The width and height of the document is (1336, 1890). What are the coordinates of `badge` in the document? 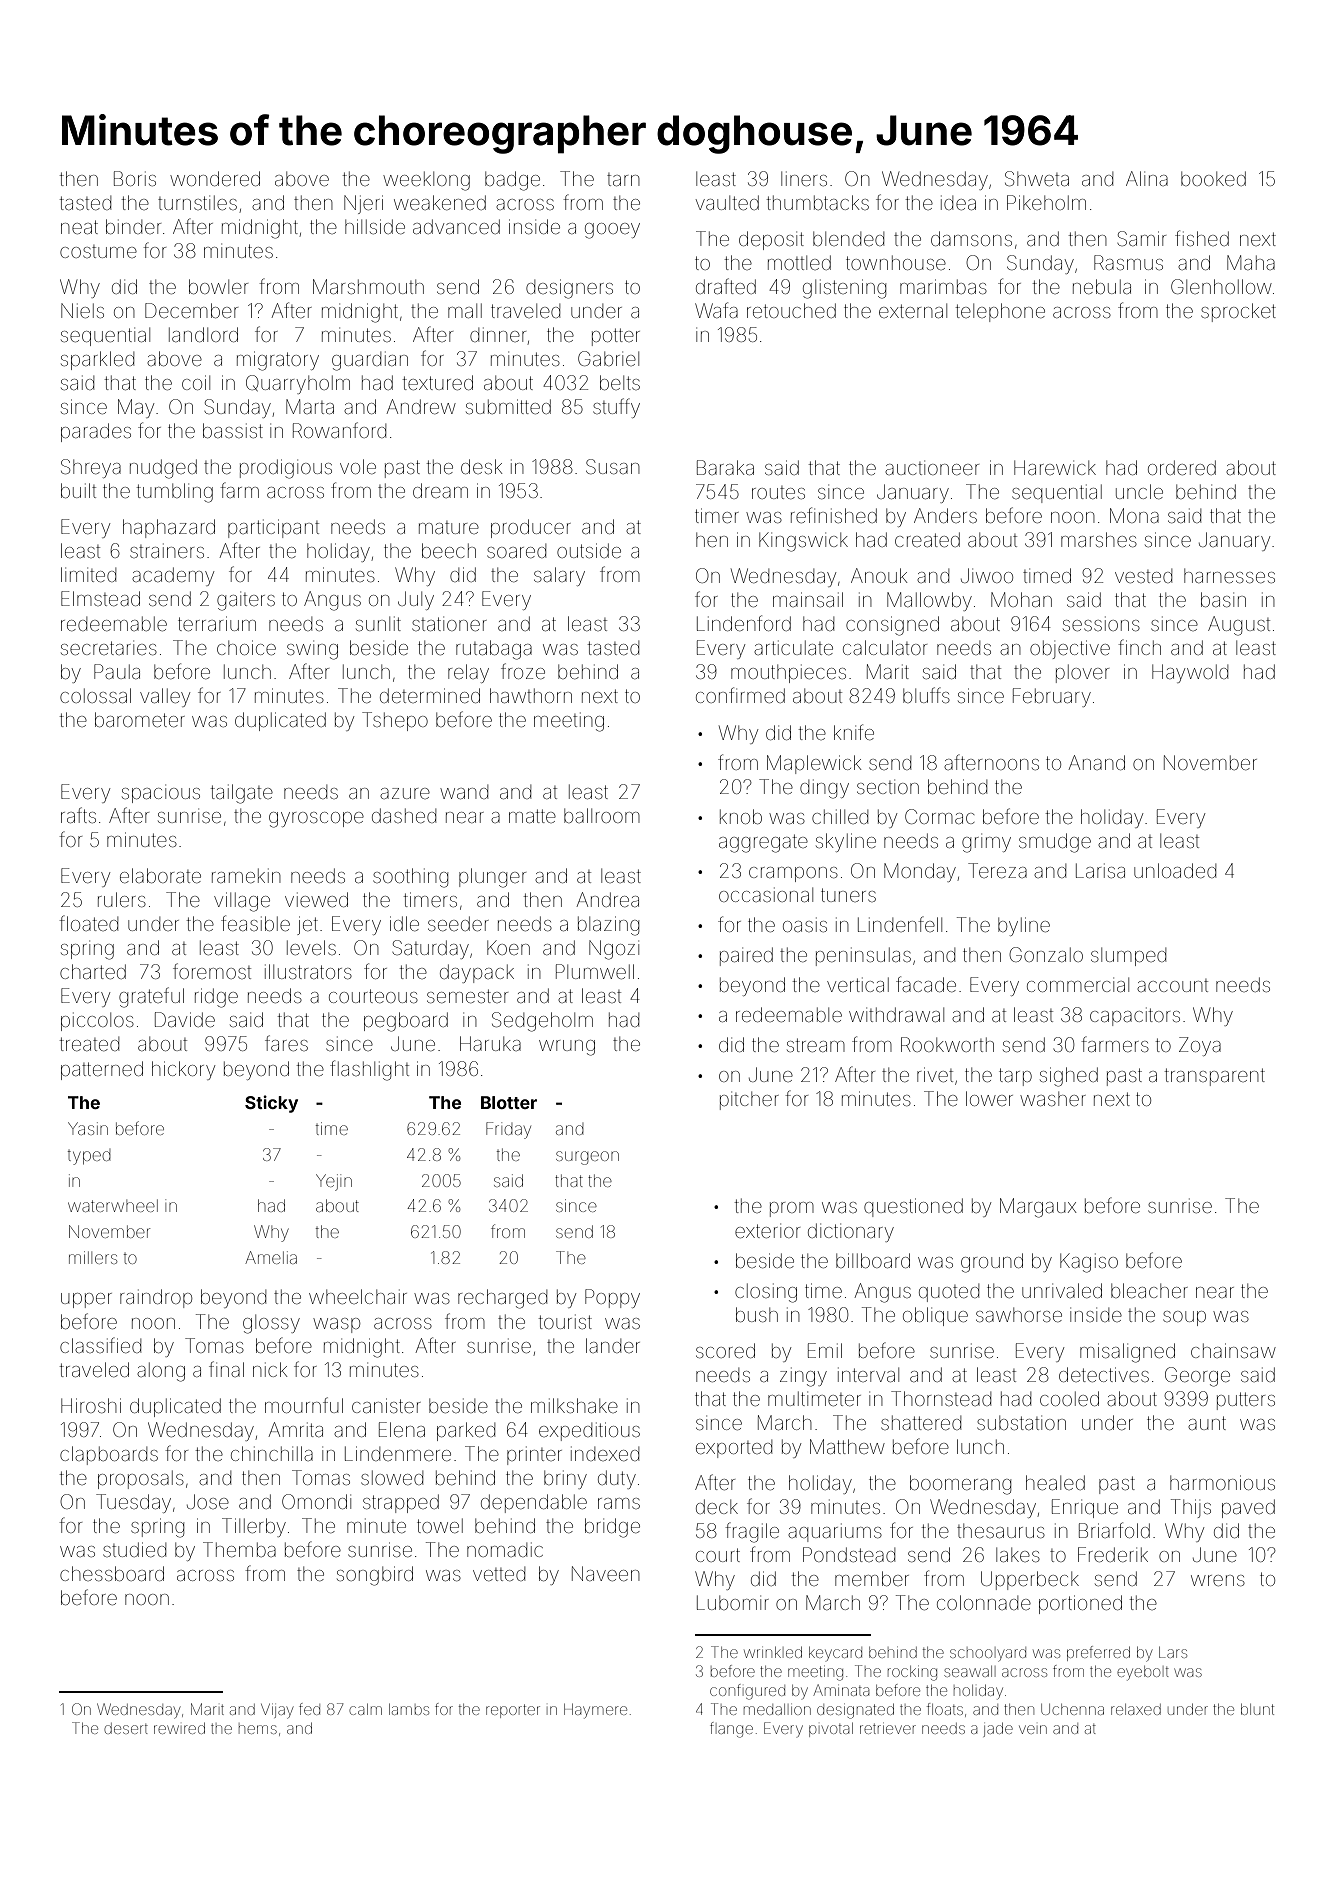 It's located at (512, 181).
